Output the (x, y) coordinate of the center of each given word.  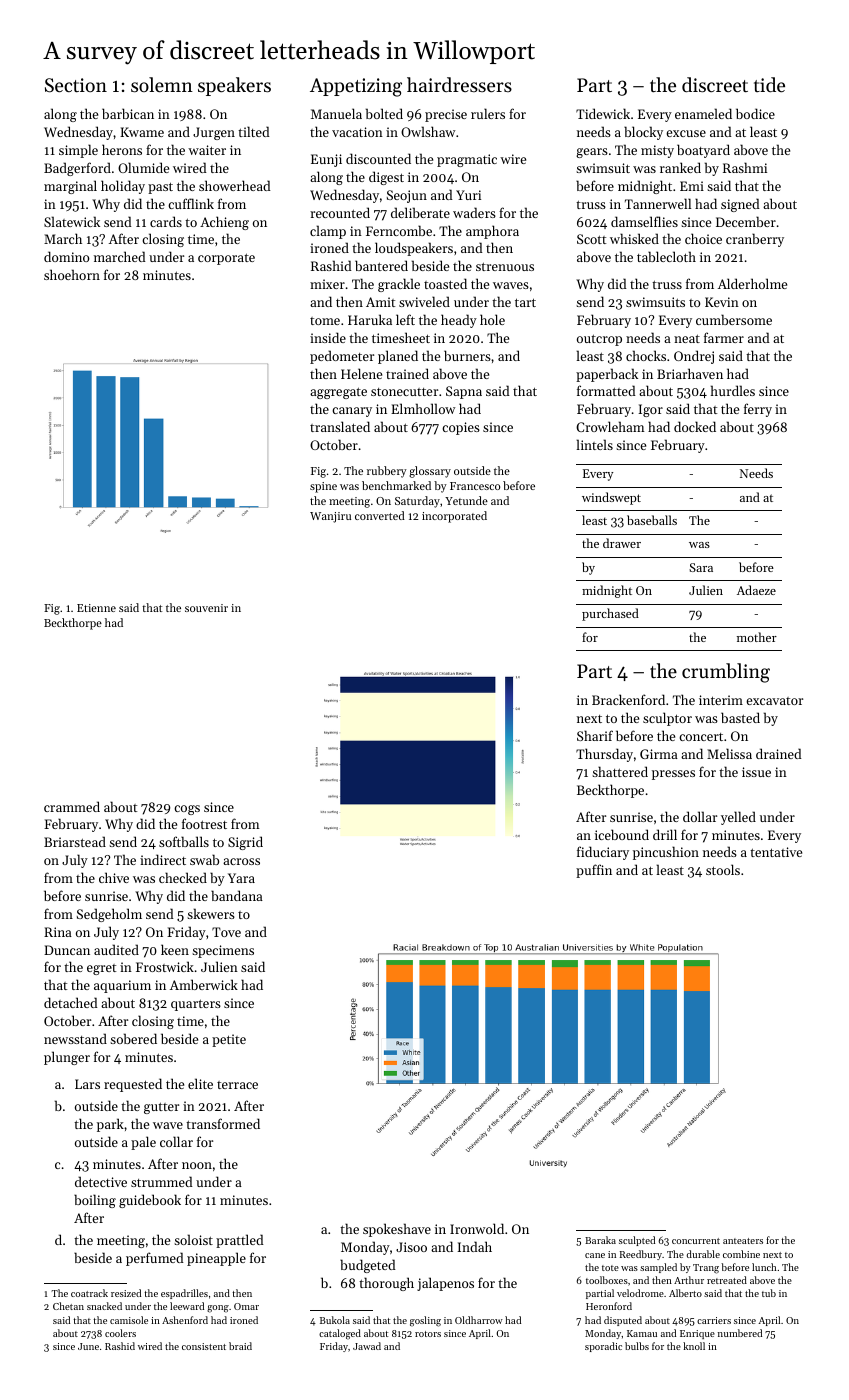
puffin (594, 871)
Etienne (96, 608)
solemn (162, 84)
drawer (622, 543)
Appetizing (356, 87)
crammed (72, 806)
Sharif (595, 735)
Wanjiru (330, 517)
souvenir (206, 608)
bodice (755, 113)
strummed (162, 1181)
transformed (223, 1123)
